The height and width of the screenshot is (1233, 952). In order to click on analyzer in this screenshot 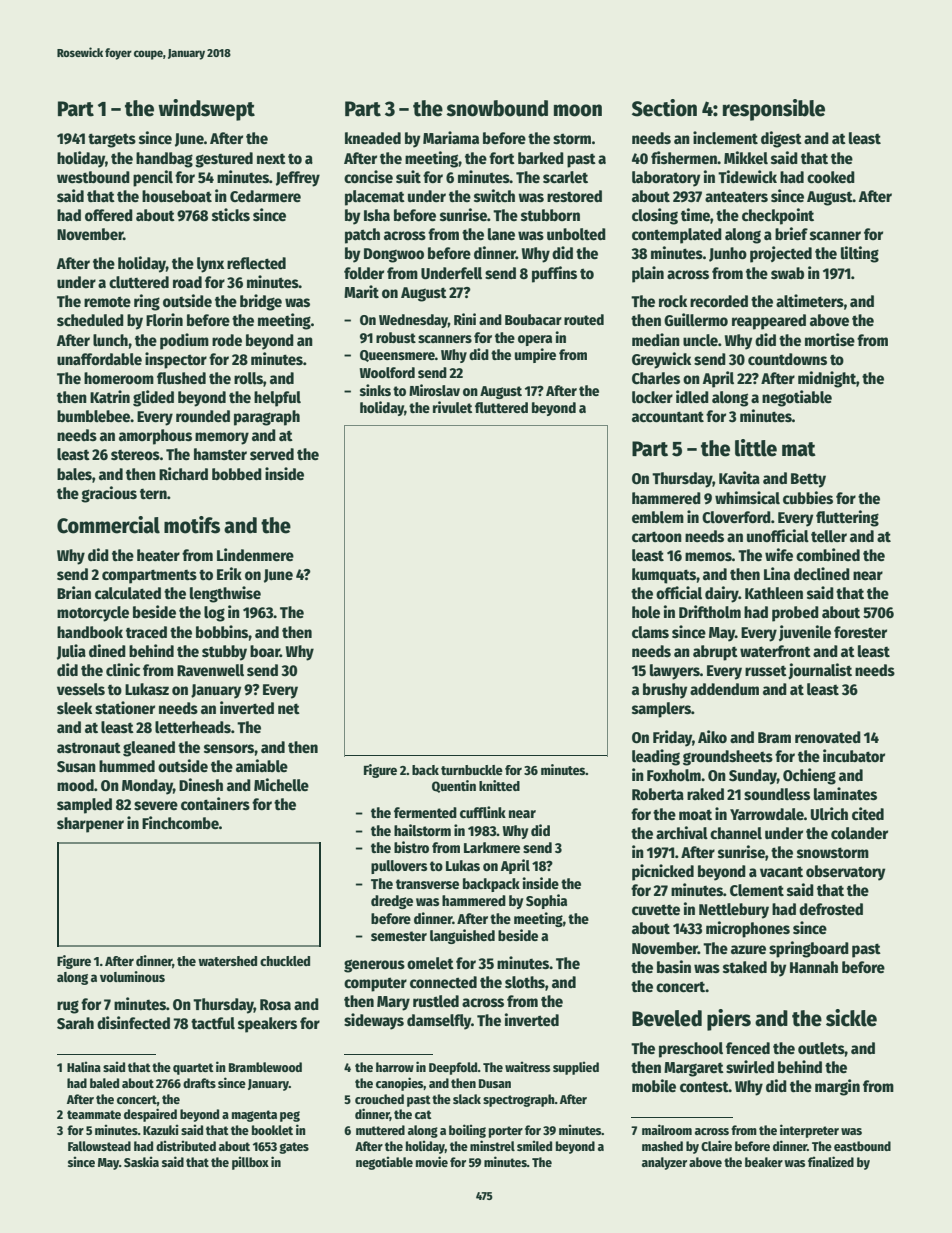, I will do `click(664, 1163)`.
